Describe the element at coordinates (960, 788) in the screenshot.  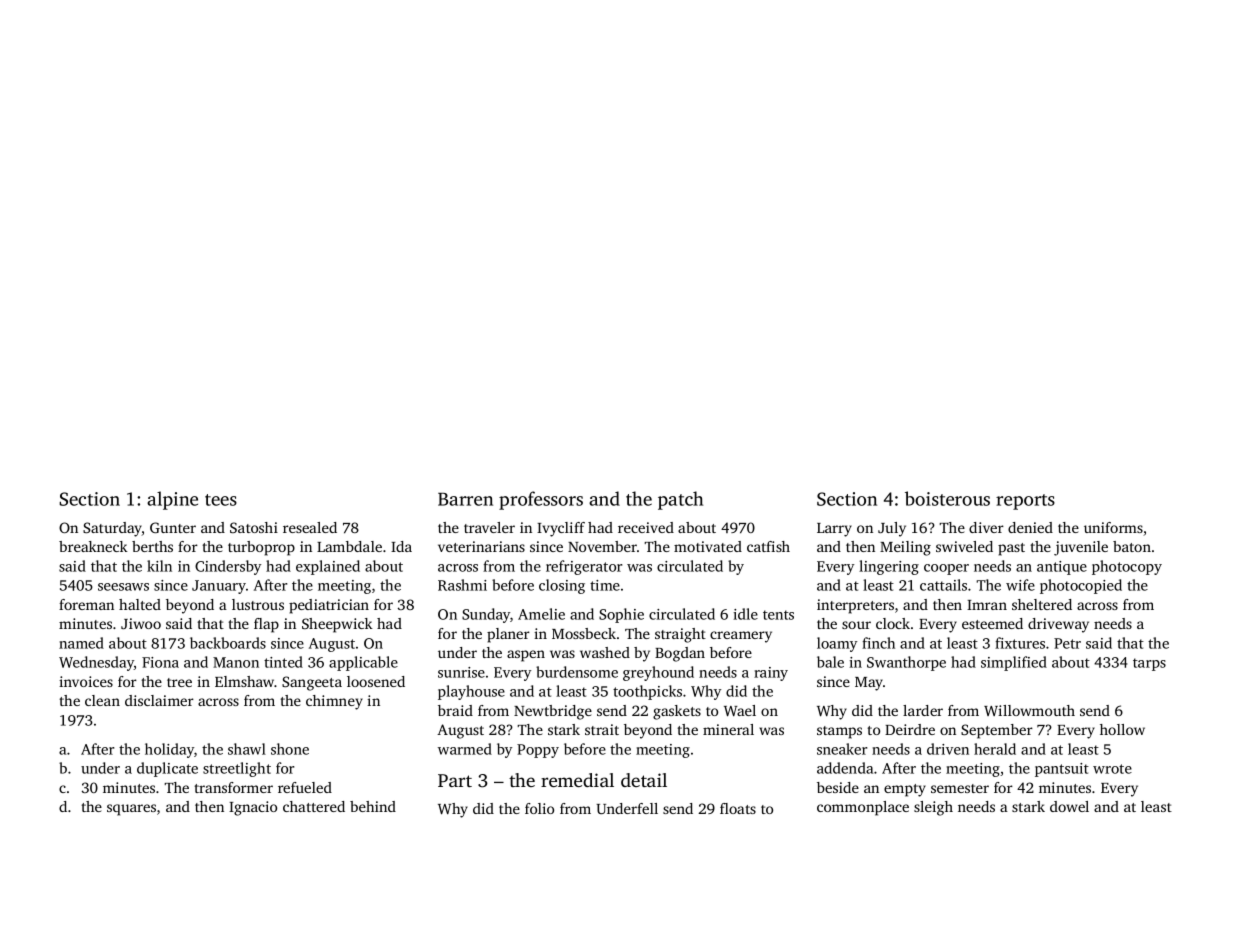
I see `semester` at that location.
